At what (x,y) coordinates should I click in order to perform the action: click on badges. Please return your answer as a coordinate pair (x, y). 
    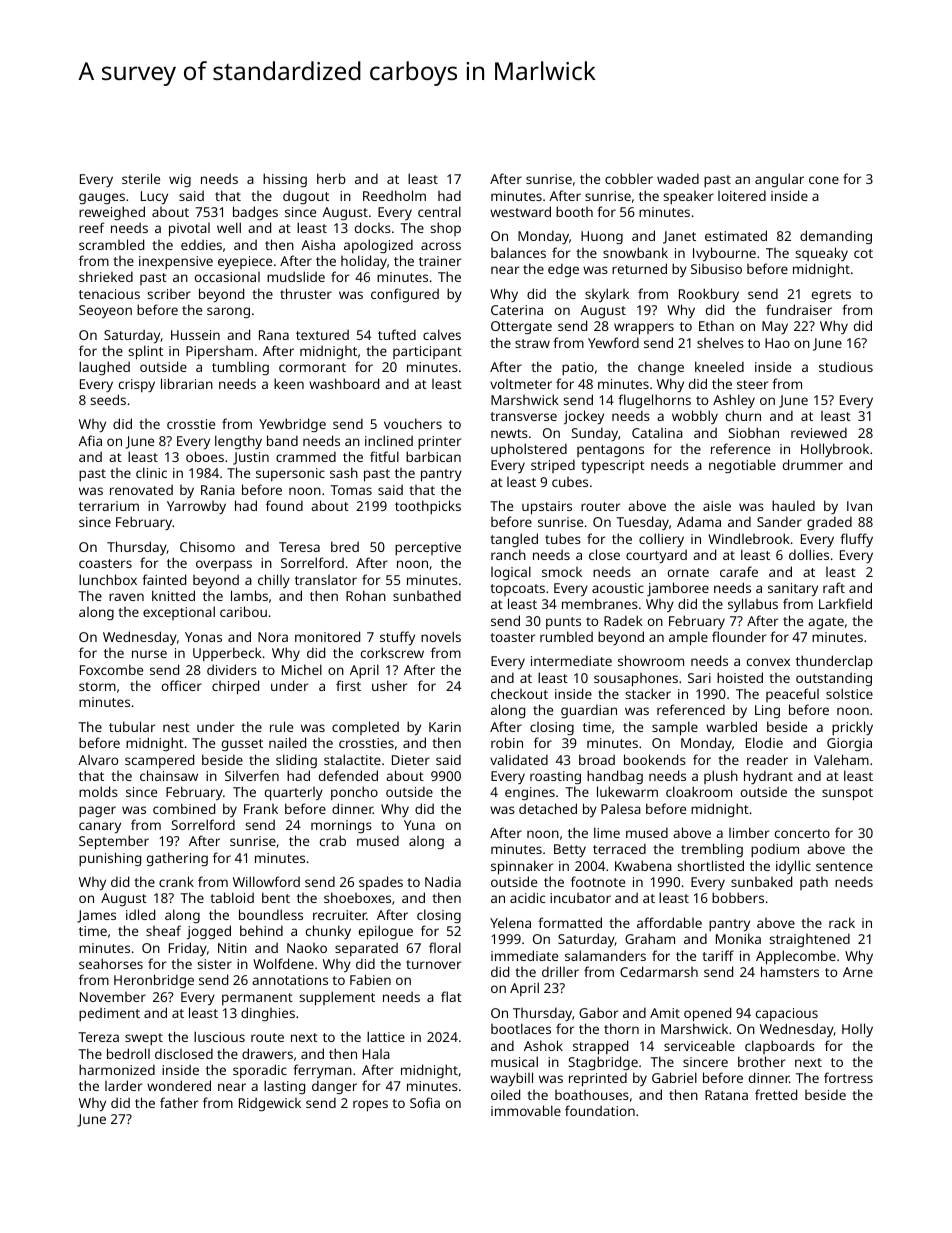
    Looking at the image, I should click on (255, 213).
